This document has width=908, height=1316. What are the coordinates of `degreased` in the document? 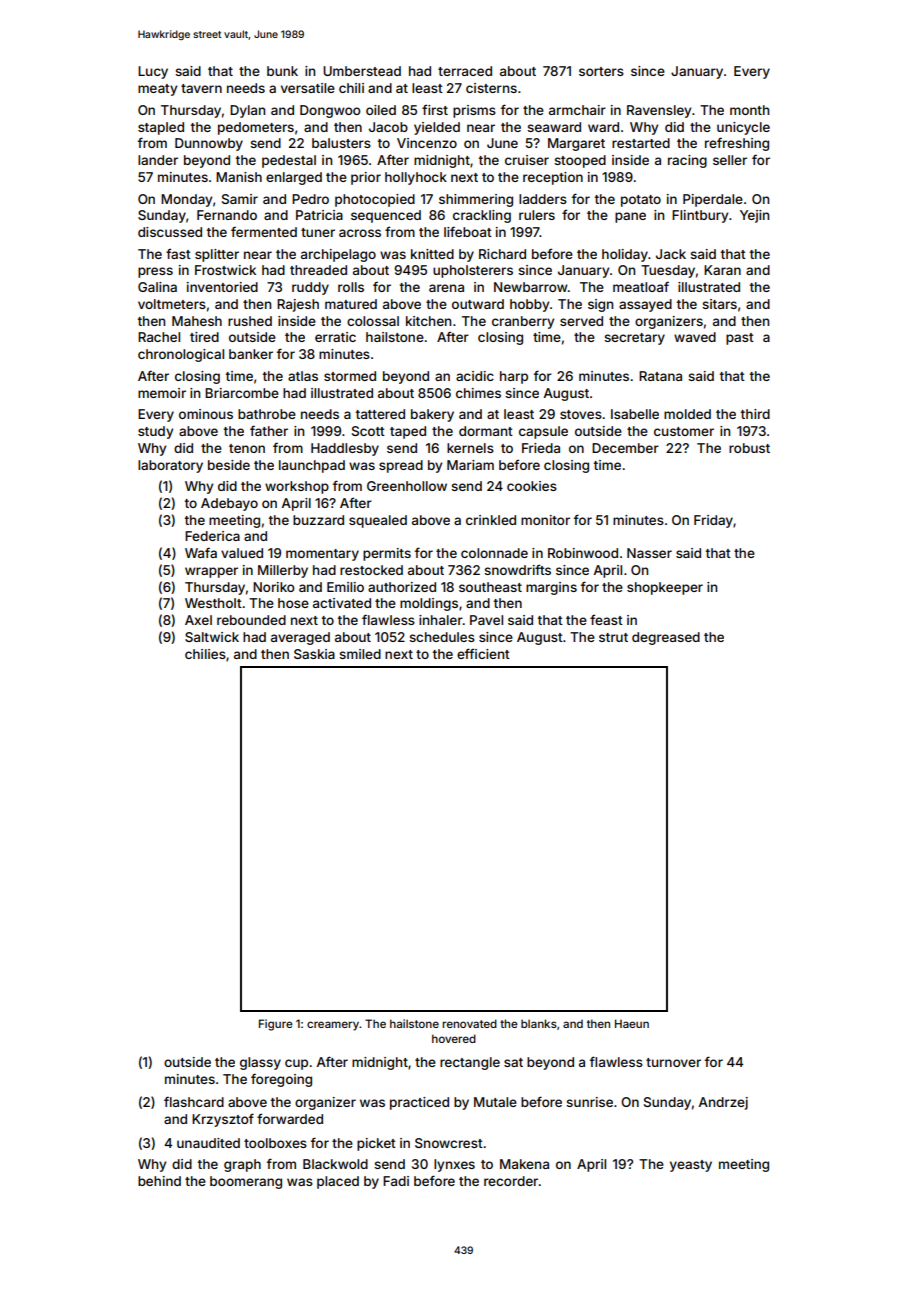 It's located at (666, 638).
